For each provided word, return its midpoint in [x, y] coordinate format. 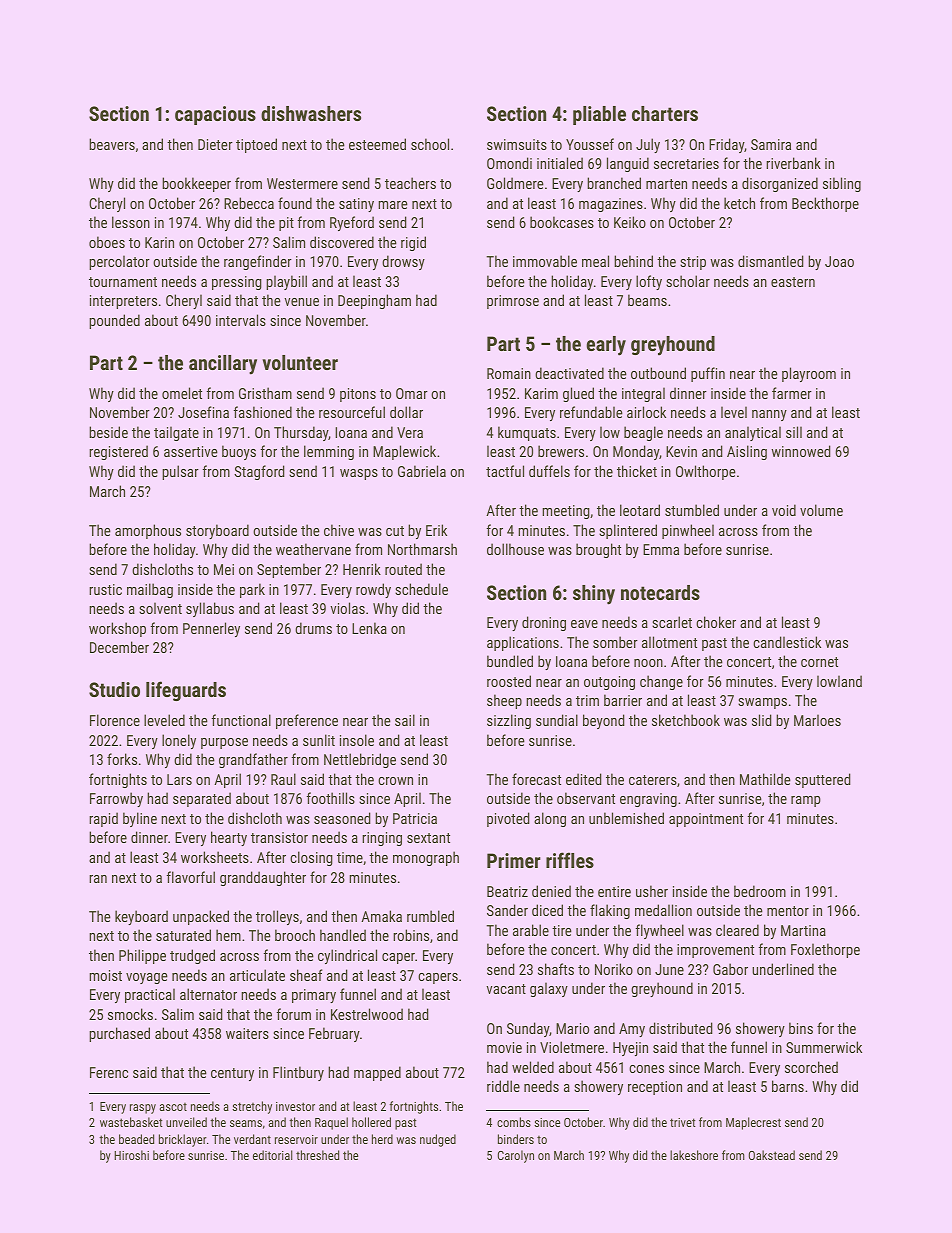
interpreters [123, 302]
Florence [115, 720]
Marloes [817, 720]
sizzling [509, 721]
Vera [410, 432]
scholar [688, 281]
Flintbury [298, 1073]
